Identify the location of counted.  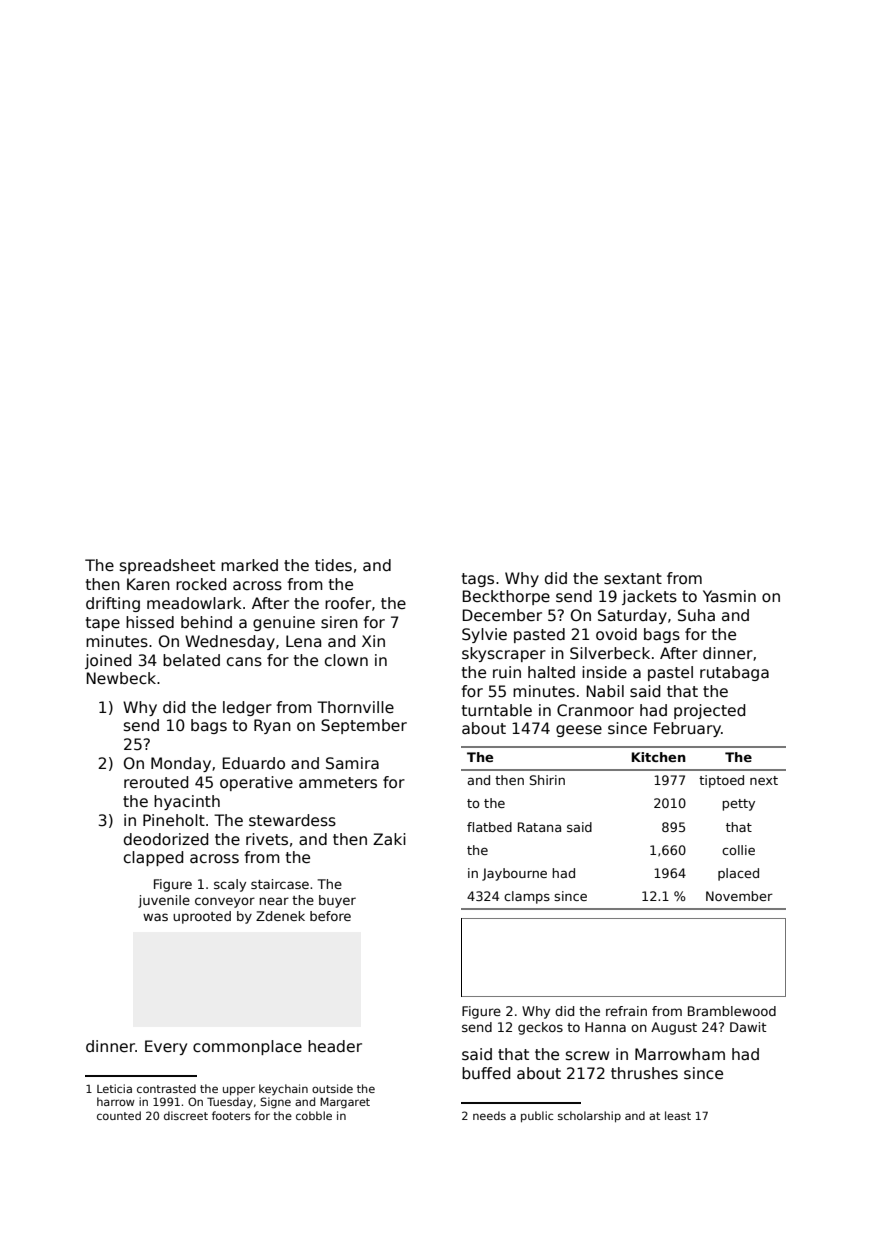
(119, 1115).
